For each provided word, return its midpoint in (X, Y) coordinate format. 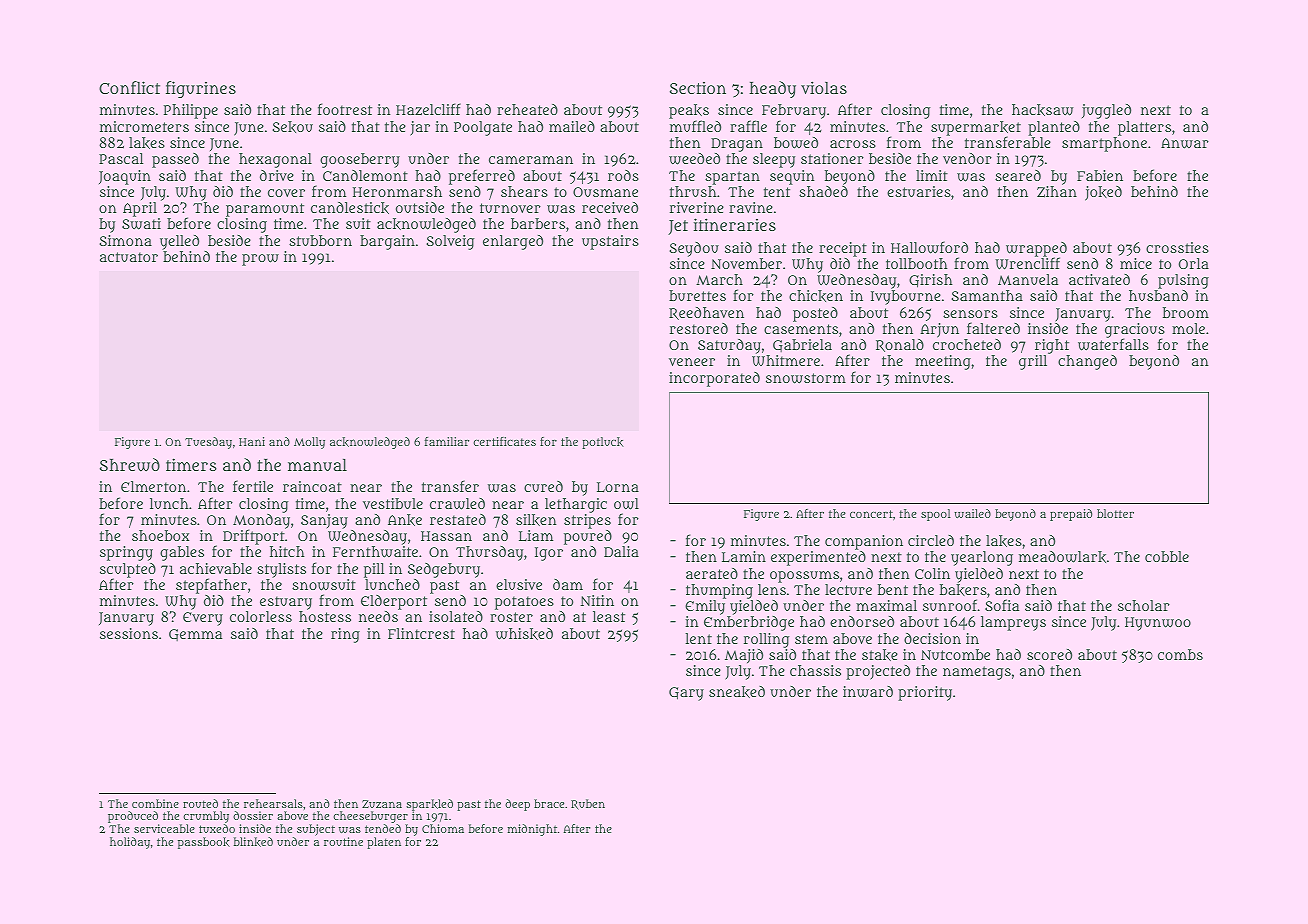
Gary (686, 694)
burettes (697, 295)
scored (1049, 654)
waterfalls (1113, 345)
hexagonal (275, 160)
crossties (1177, 247)
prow (260, 260)
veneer (692, 362)
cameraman (531, 160)
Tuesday (208, 443)
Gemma (195, 635)
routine (343, 841)
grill (1033, 362)
